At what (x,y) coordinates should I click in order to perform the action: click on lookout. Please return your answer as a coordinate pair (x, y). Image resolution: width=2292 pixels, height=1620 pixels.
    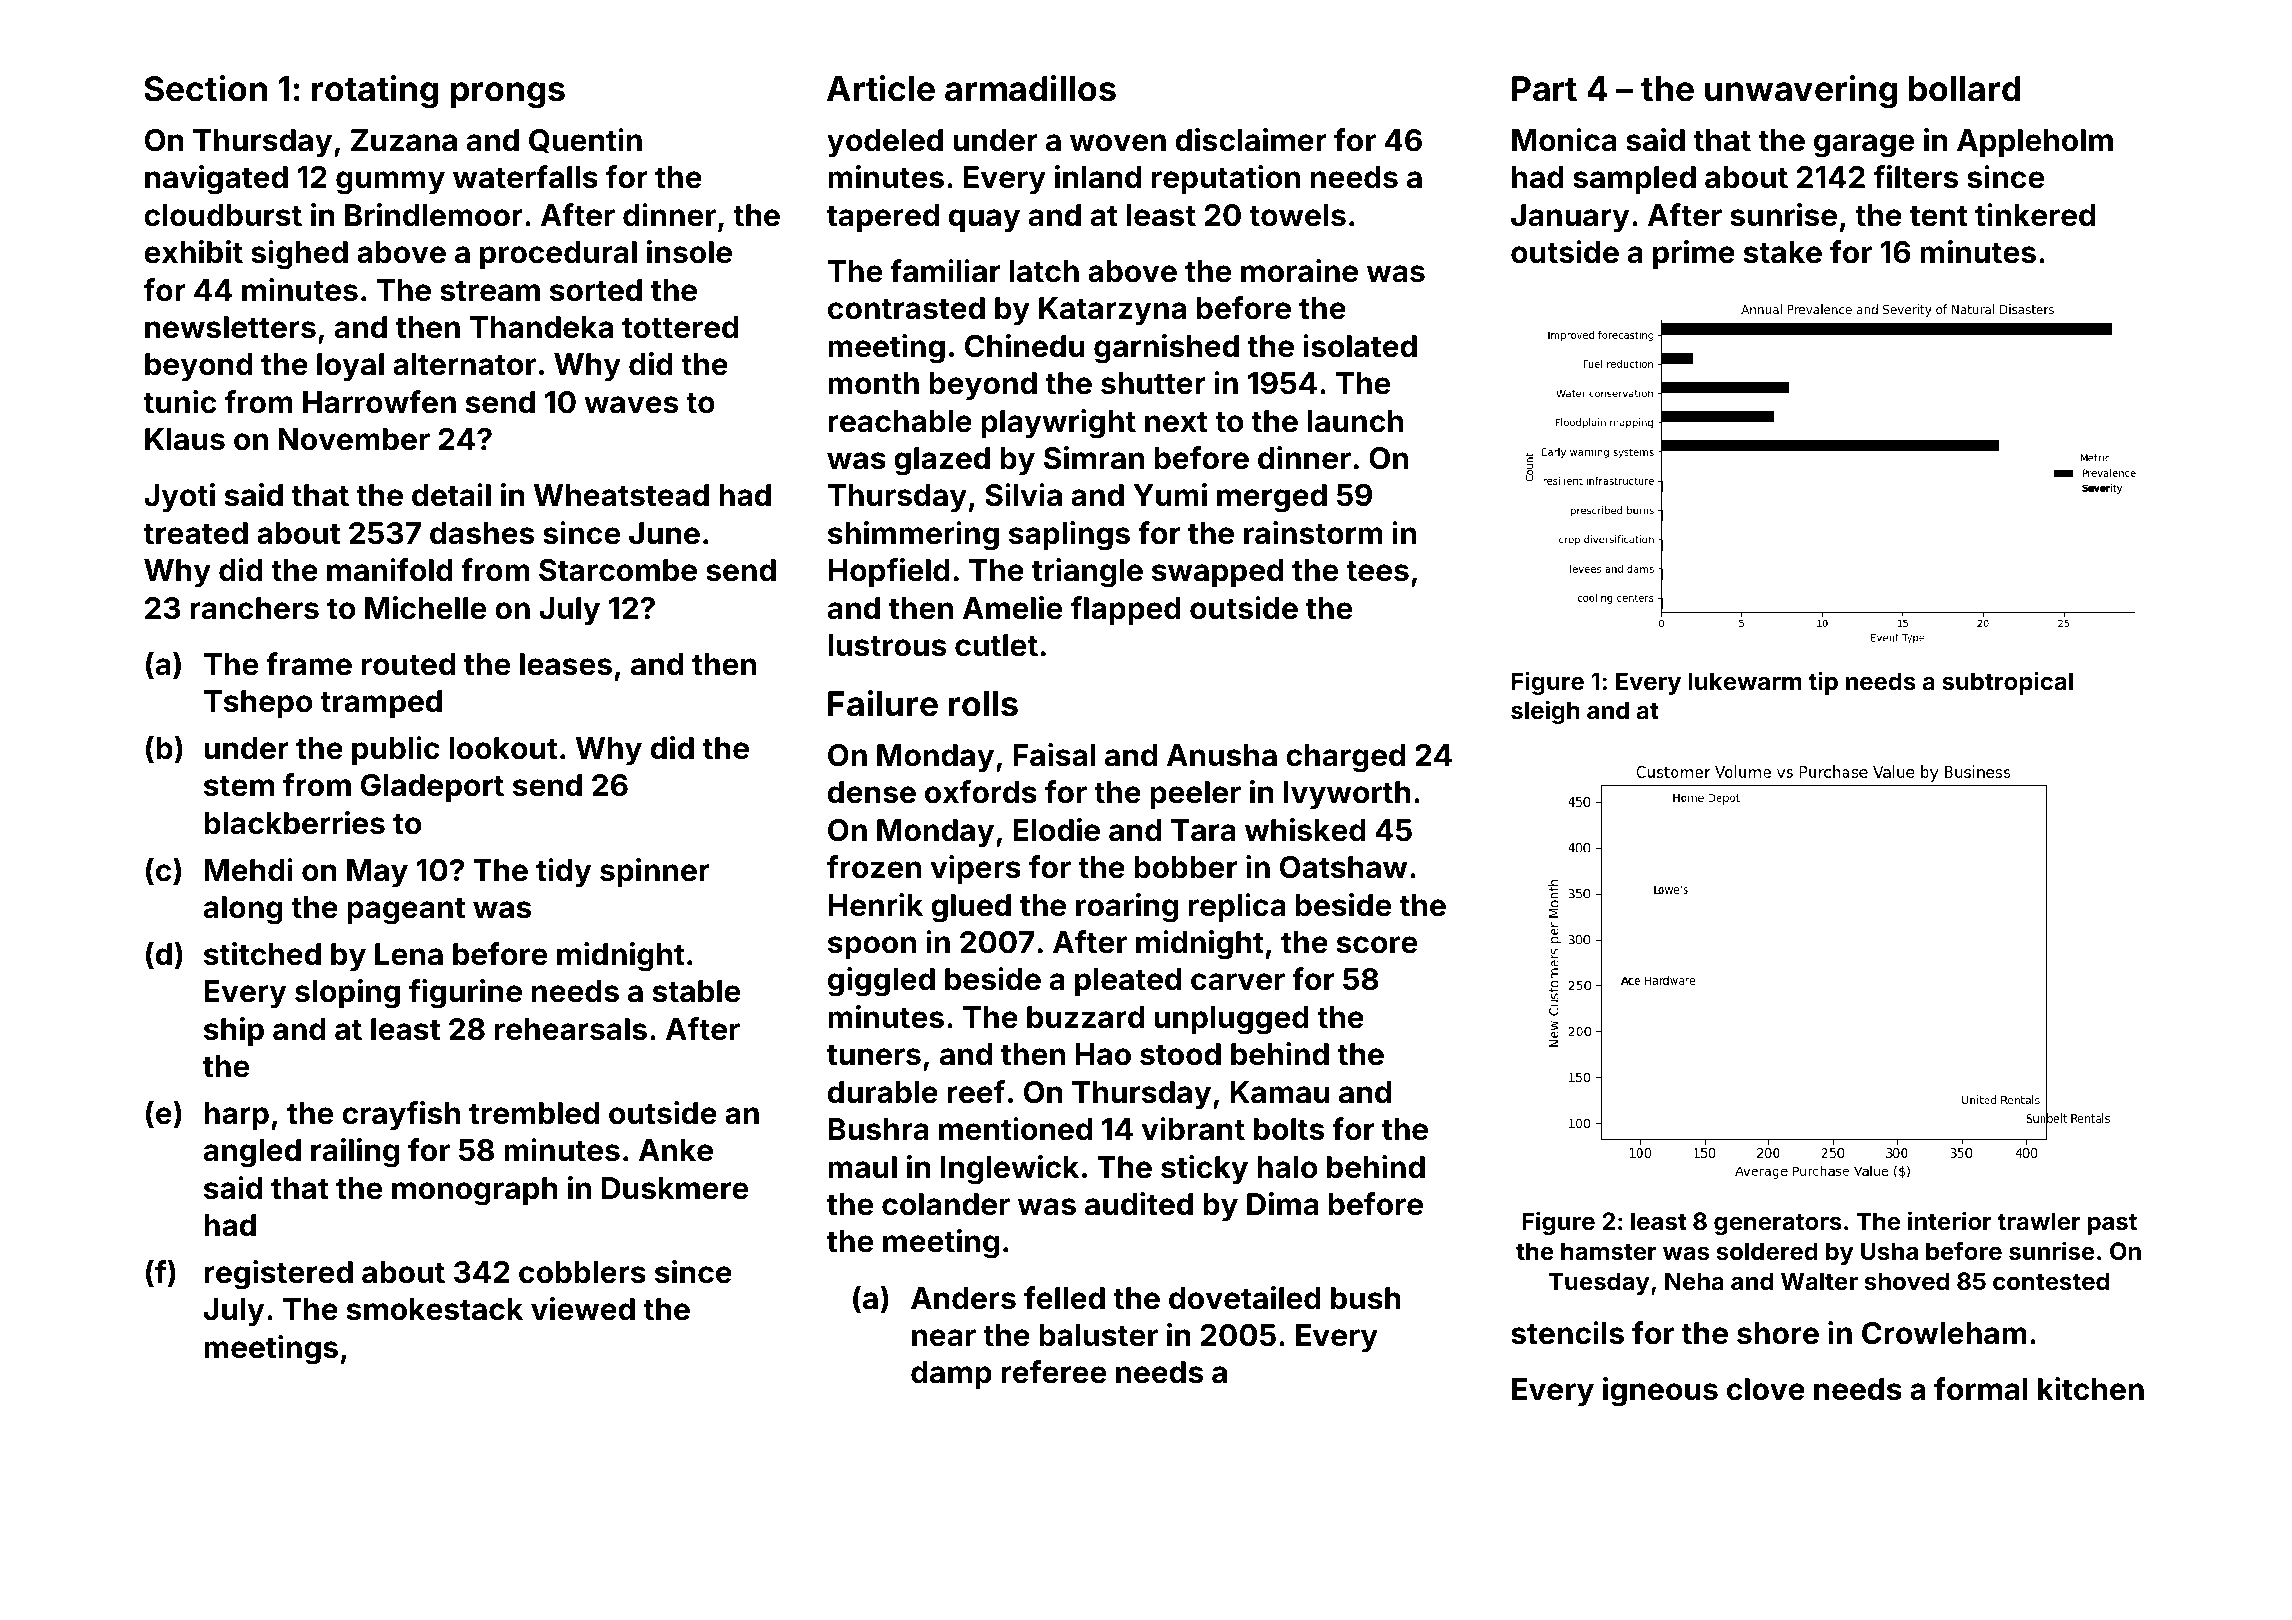
    Looking at the image, I should click on (503, 748).
